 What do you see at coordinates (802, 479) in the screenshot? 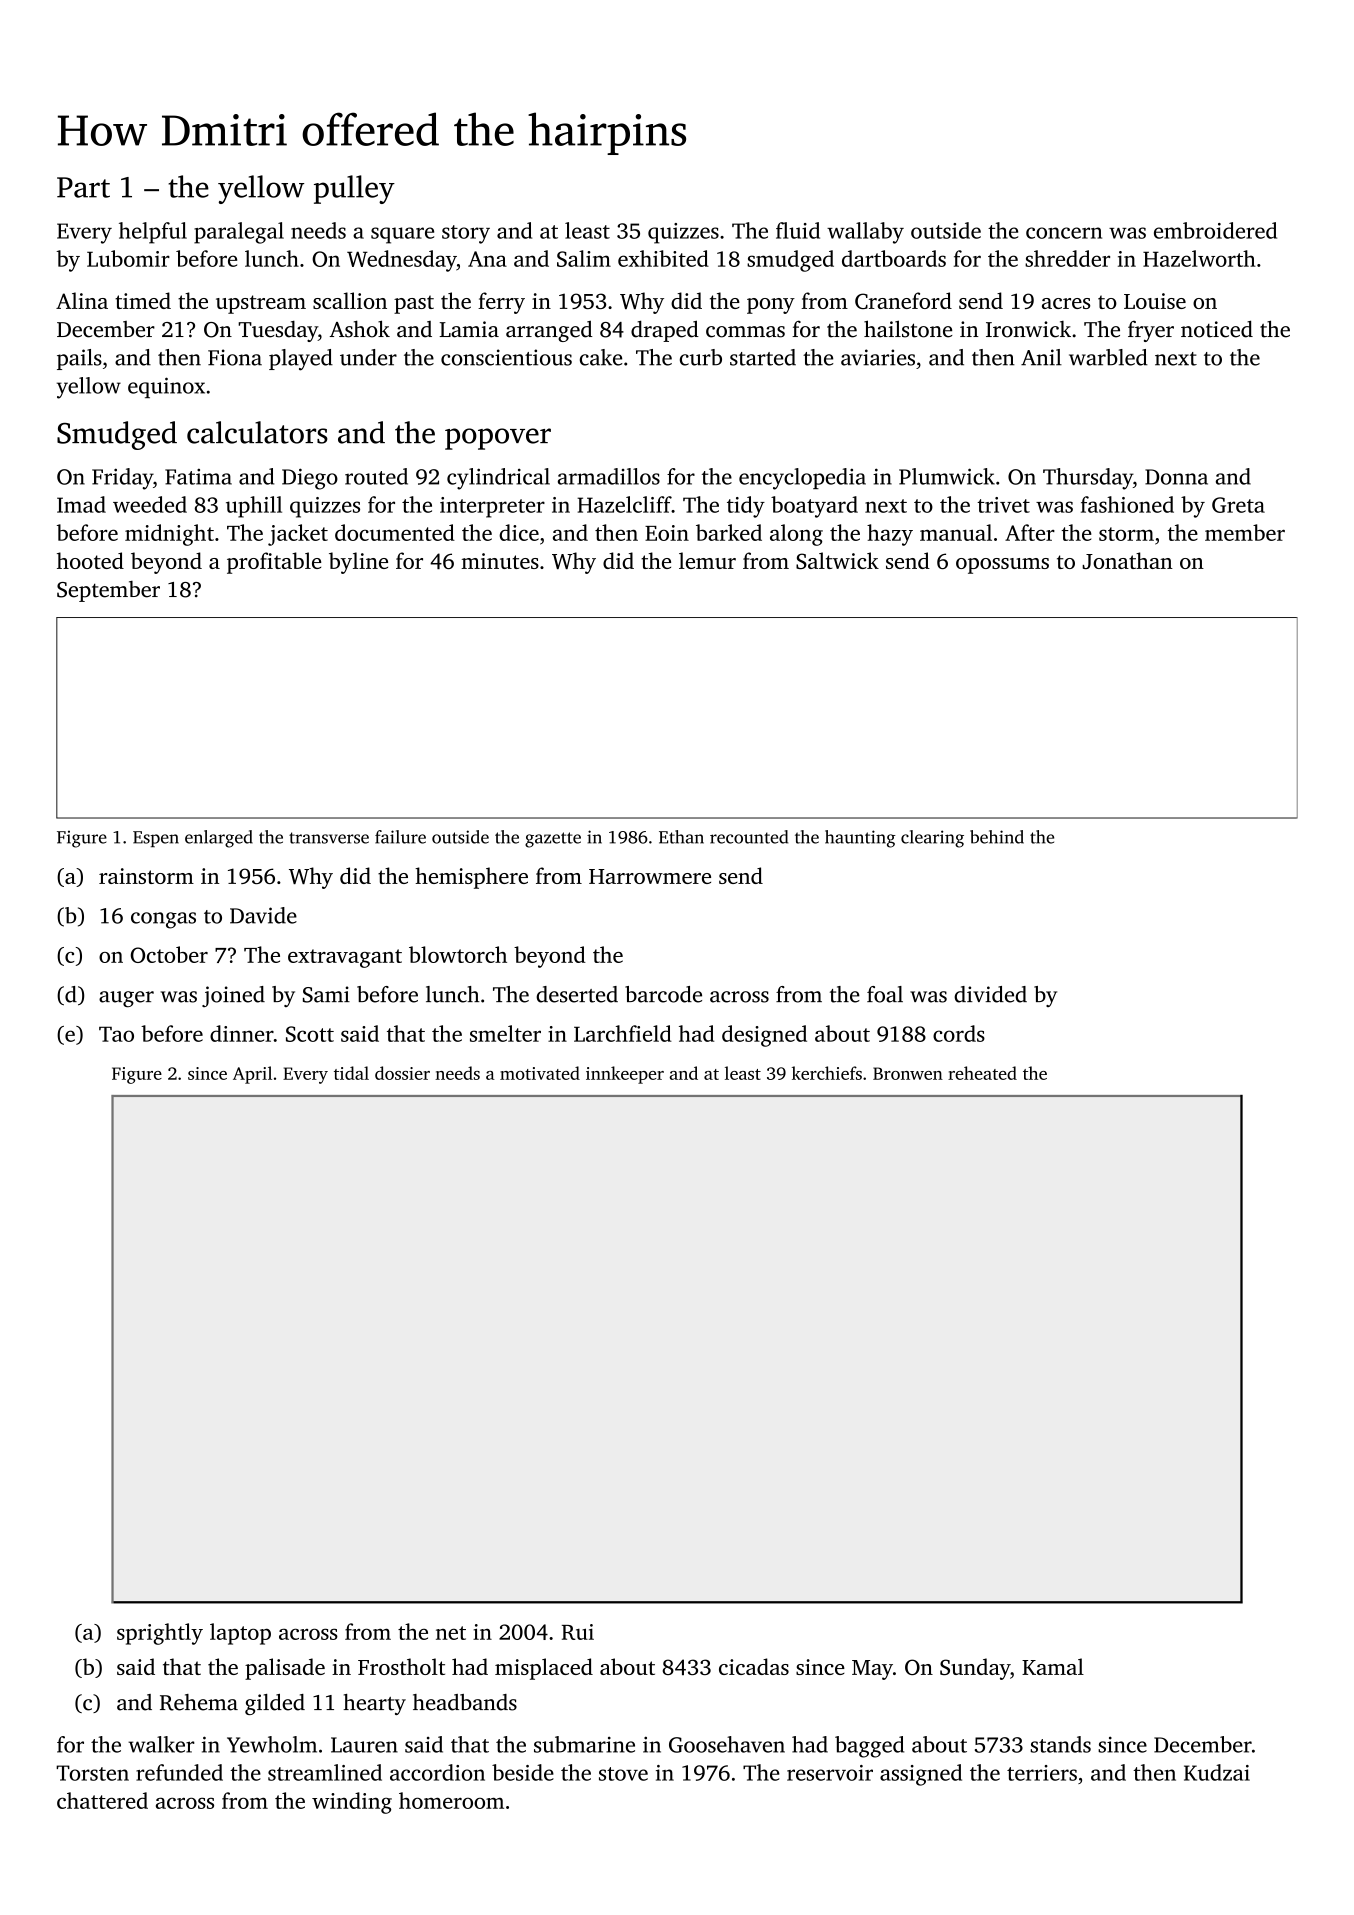
I see `encyclopedia` at bounding box center [802, 479].
